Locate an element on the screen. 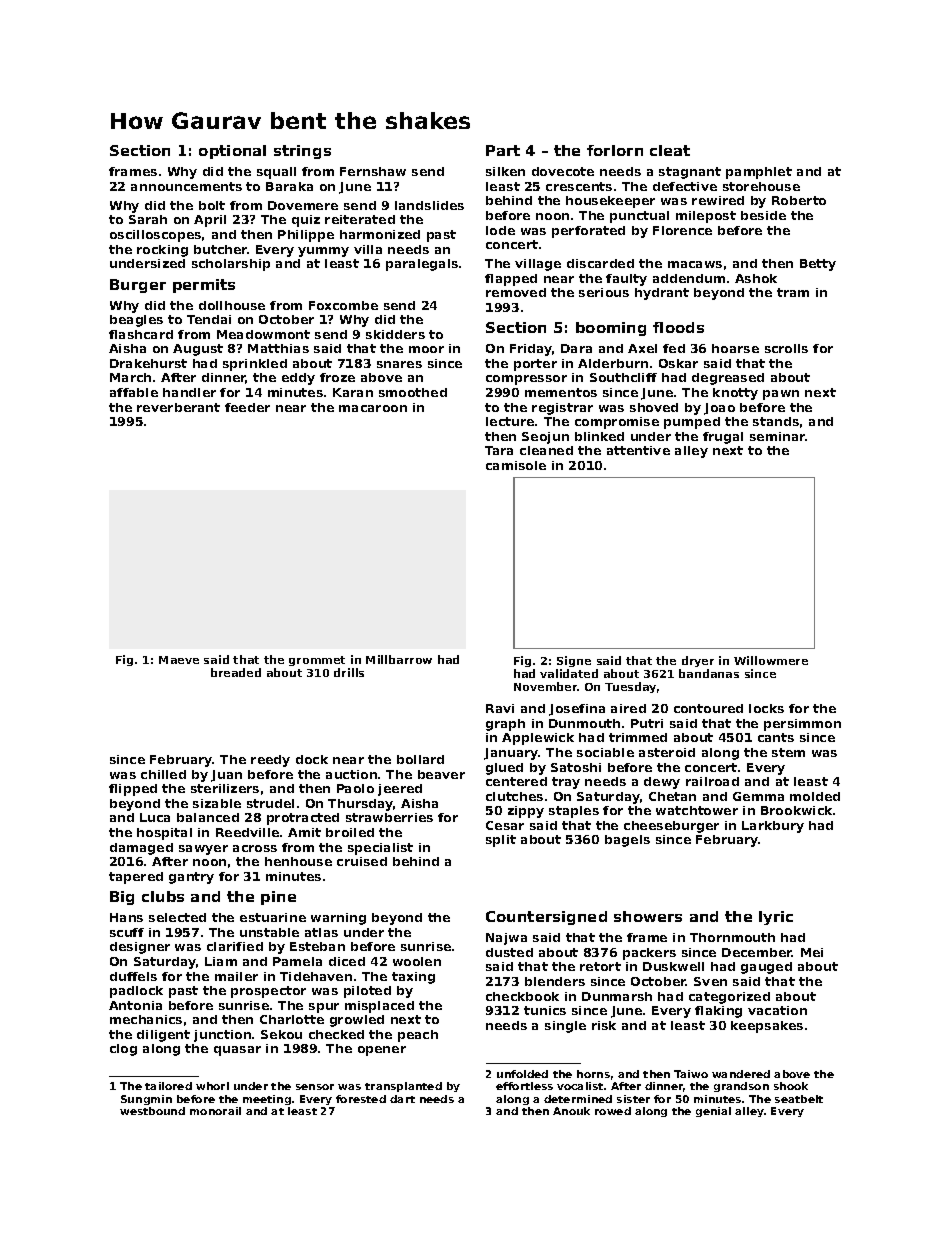  strings is located at coordinates (302, 152).
